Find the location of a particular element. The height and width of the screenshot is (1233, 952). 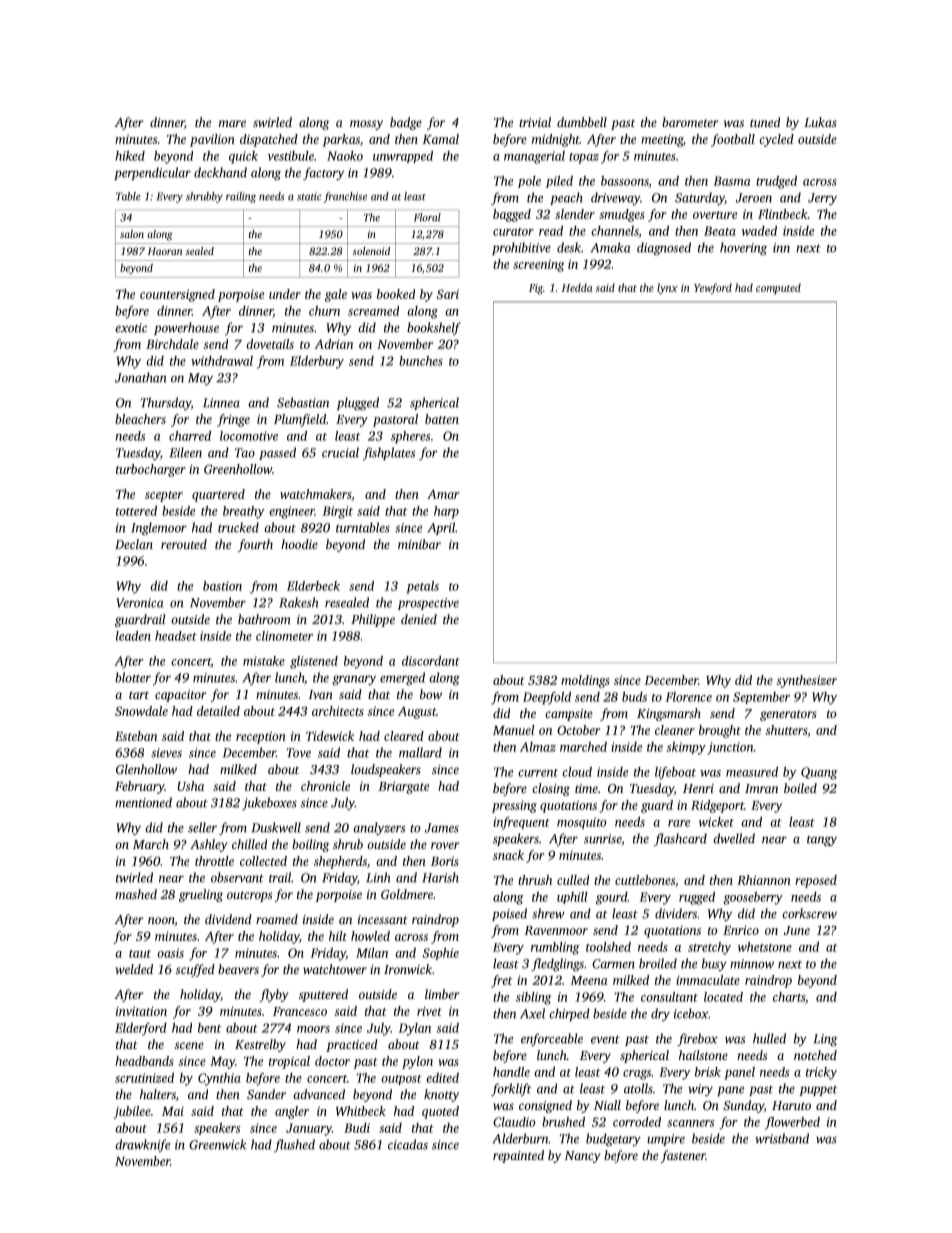

icebox is located at coordinates (691, 1013).
